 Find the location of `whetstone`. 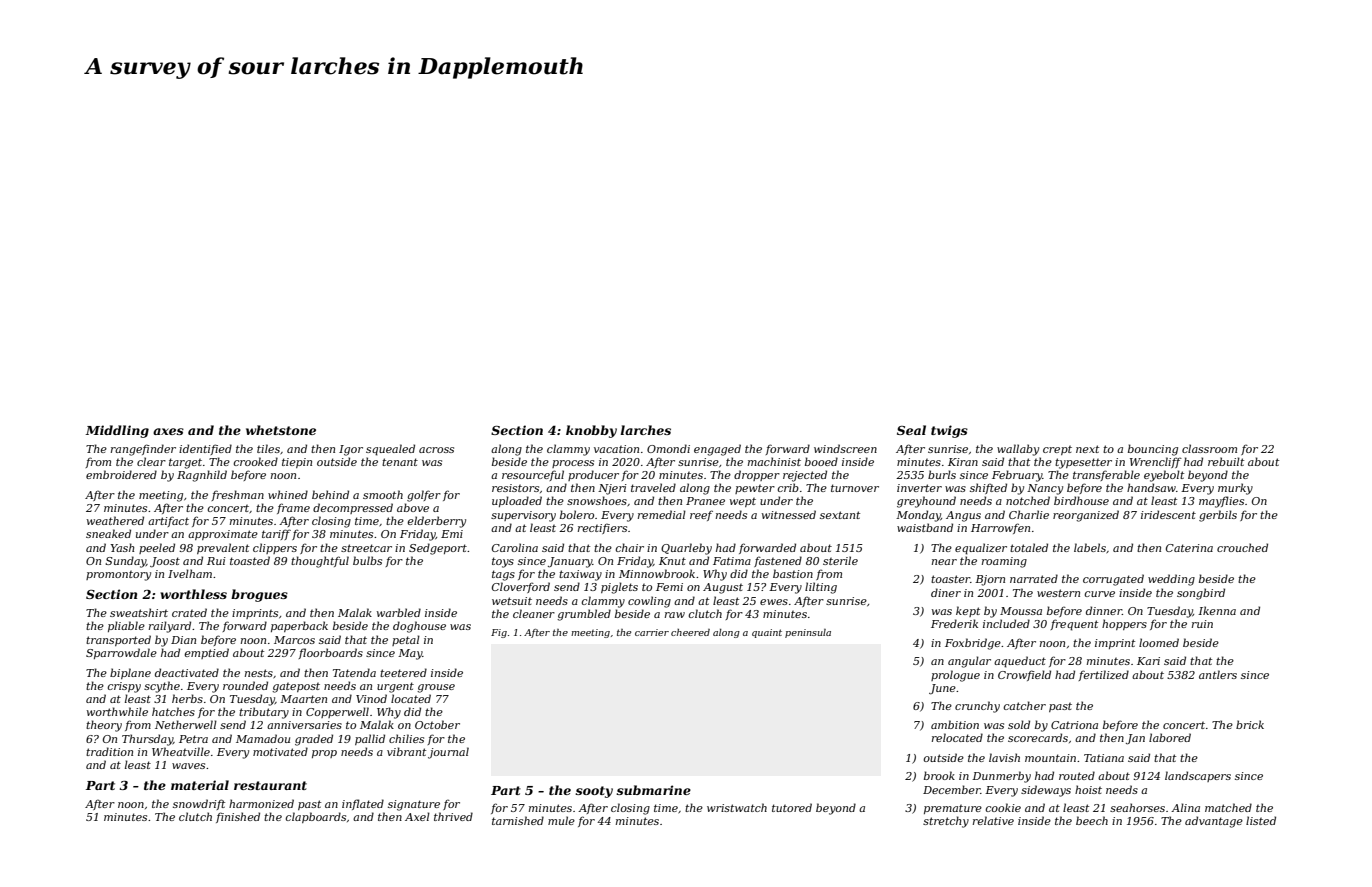

whetstone is located at coordinates (281, 430).
